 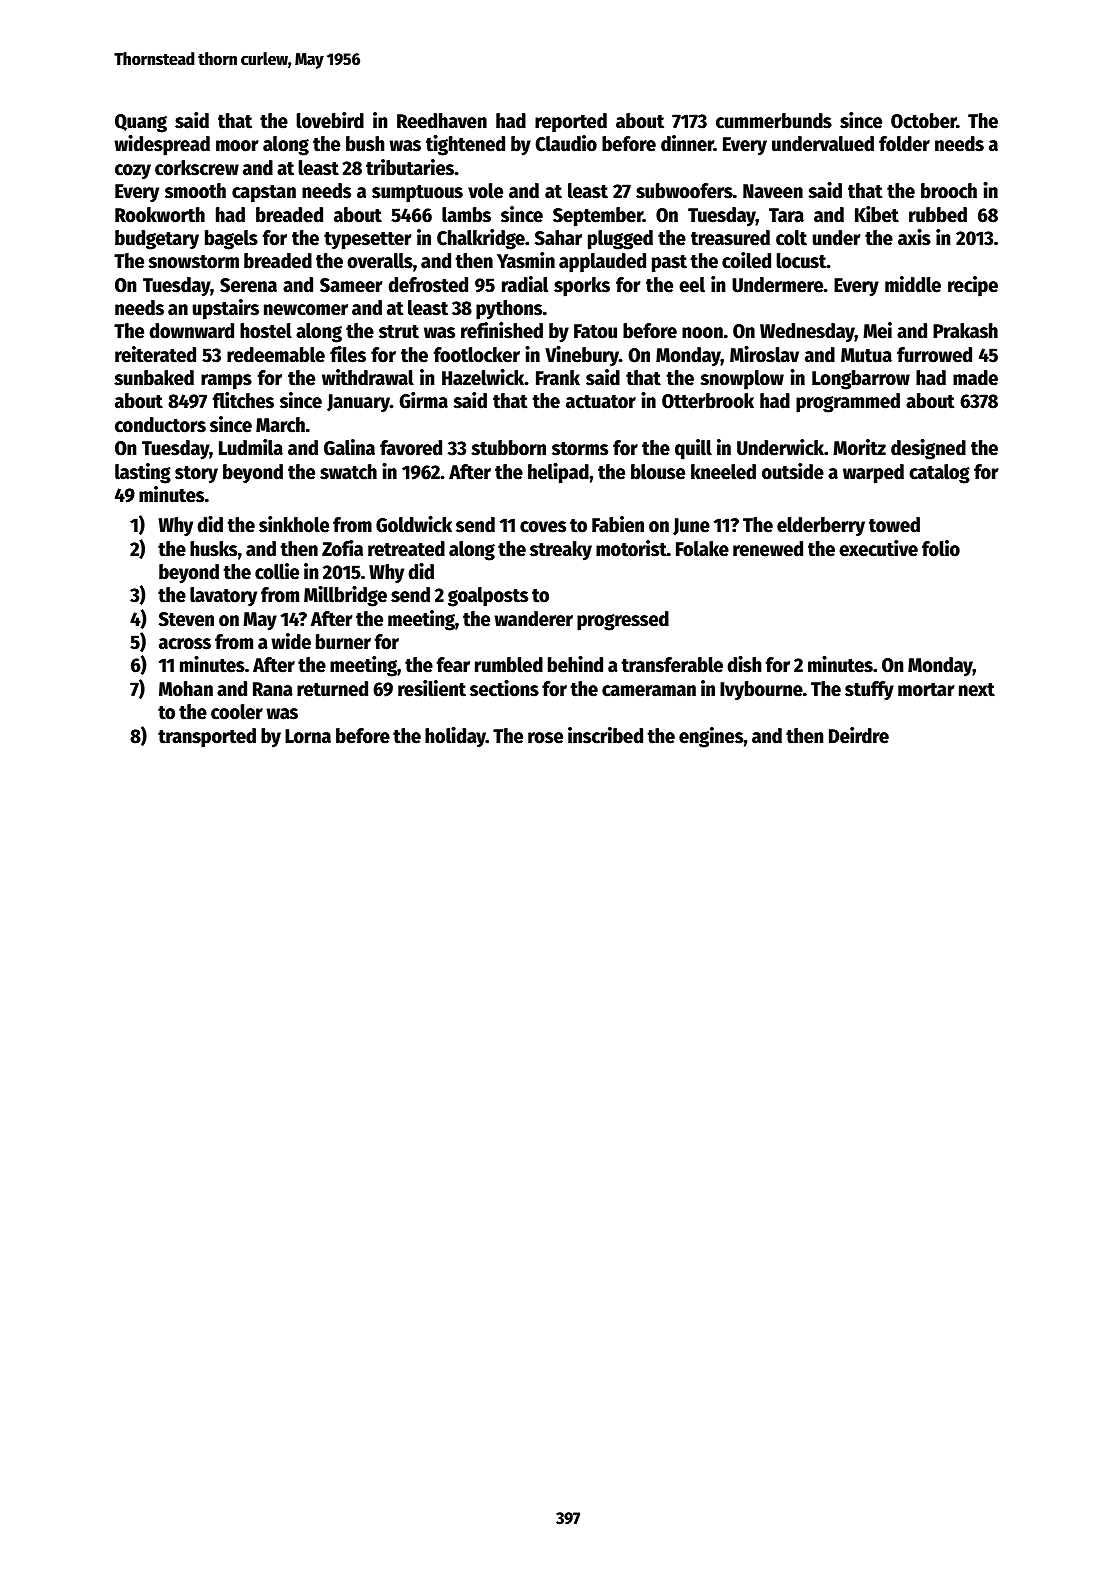 What do you see at coordinates (368, 377) in the page?
I see `withdrawal` at bounding box center [368, 377].
